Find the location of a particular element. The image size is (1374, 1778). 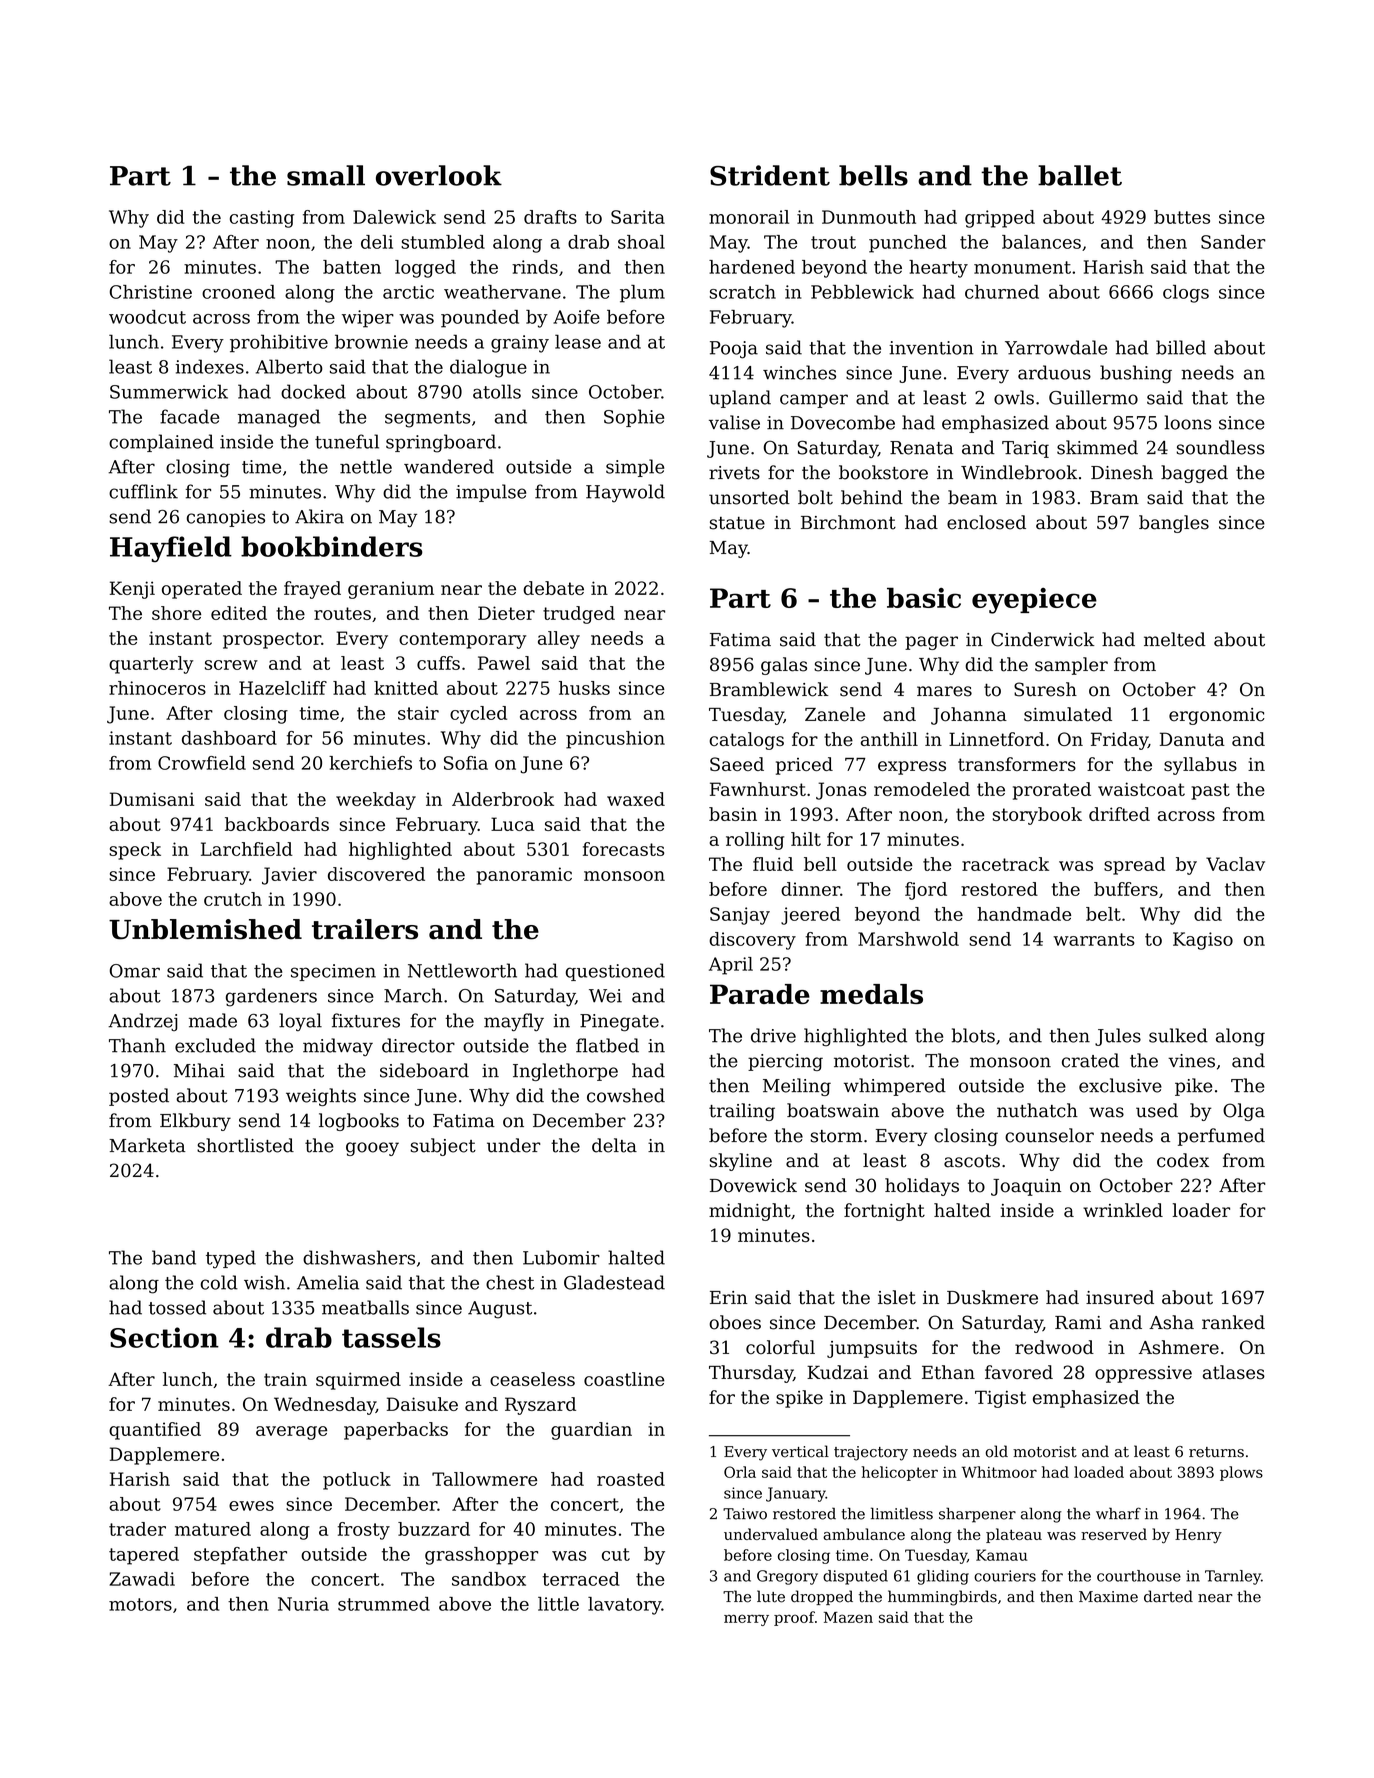

beam is located at coordinates (972, 497).
